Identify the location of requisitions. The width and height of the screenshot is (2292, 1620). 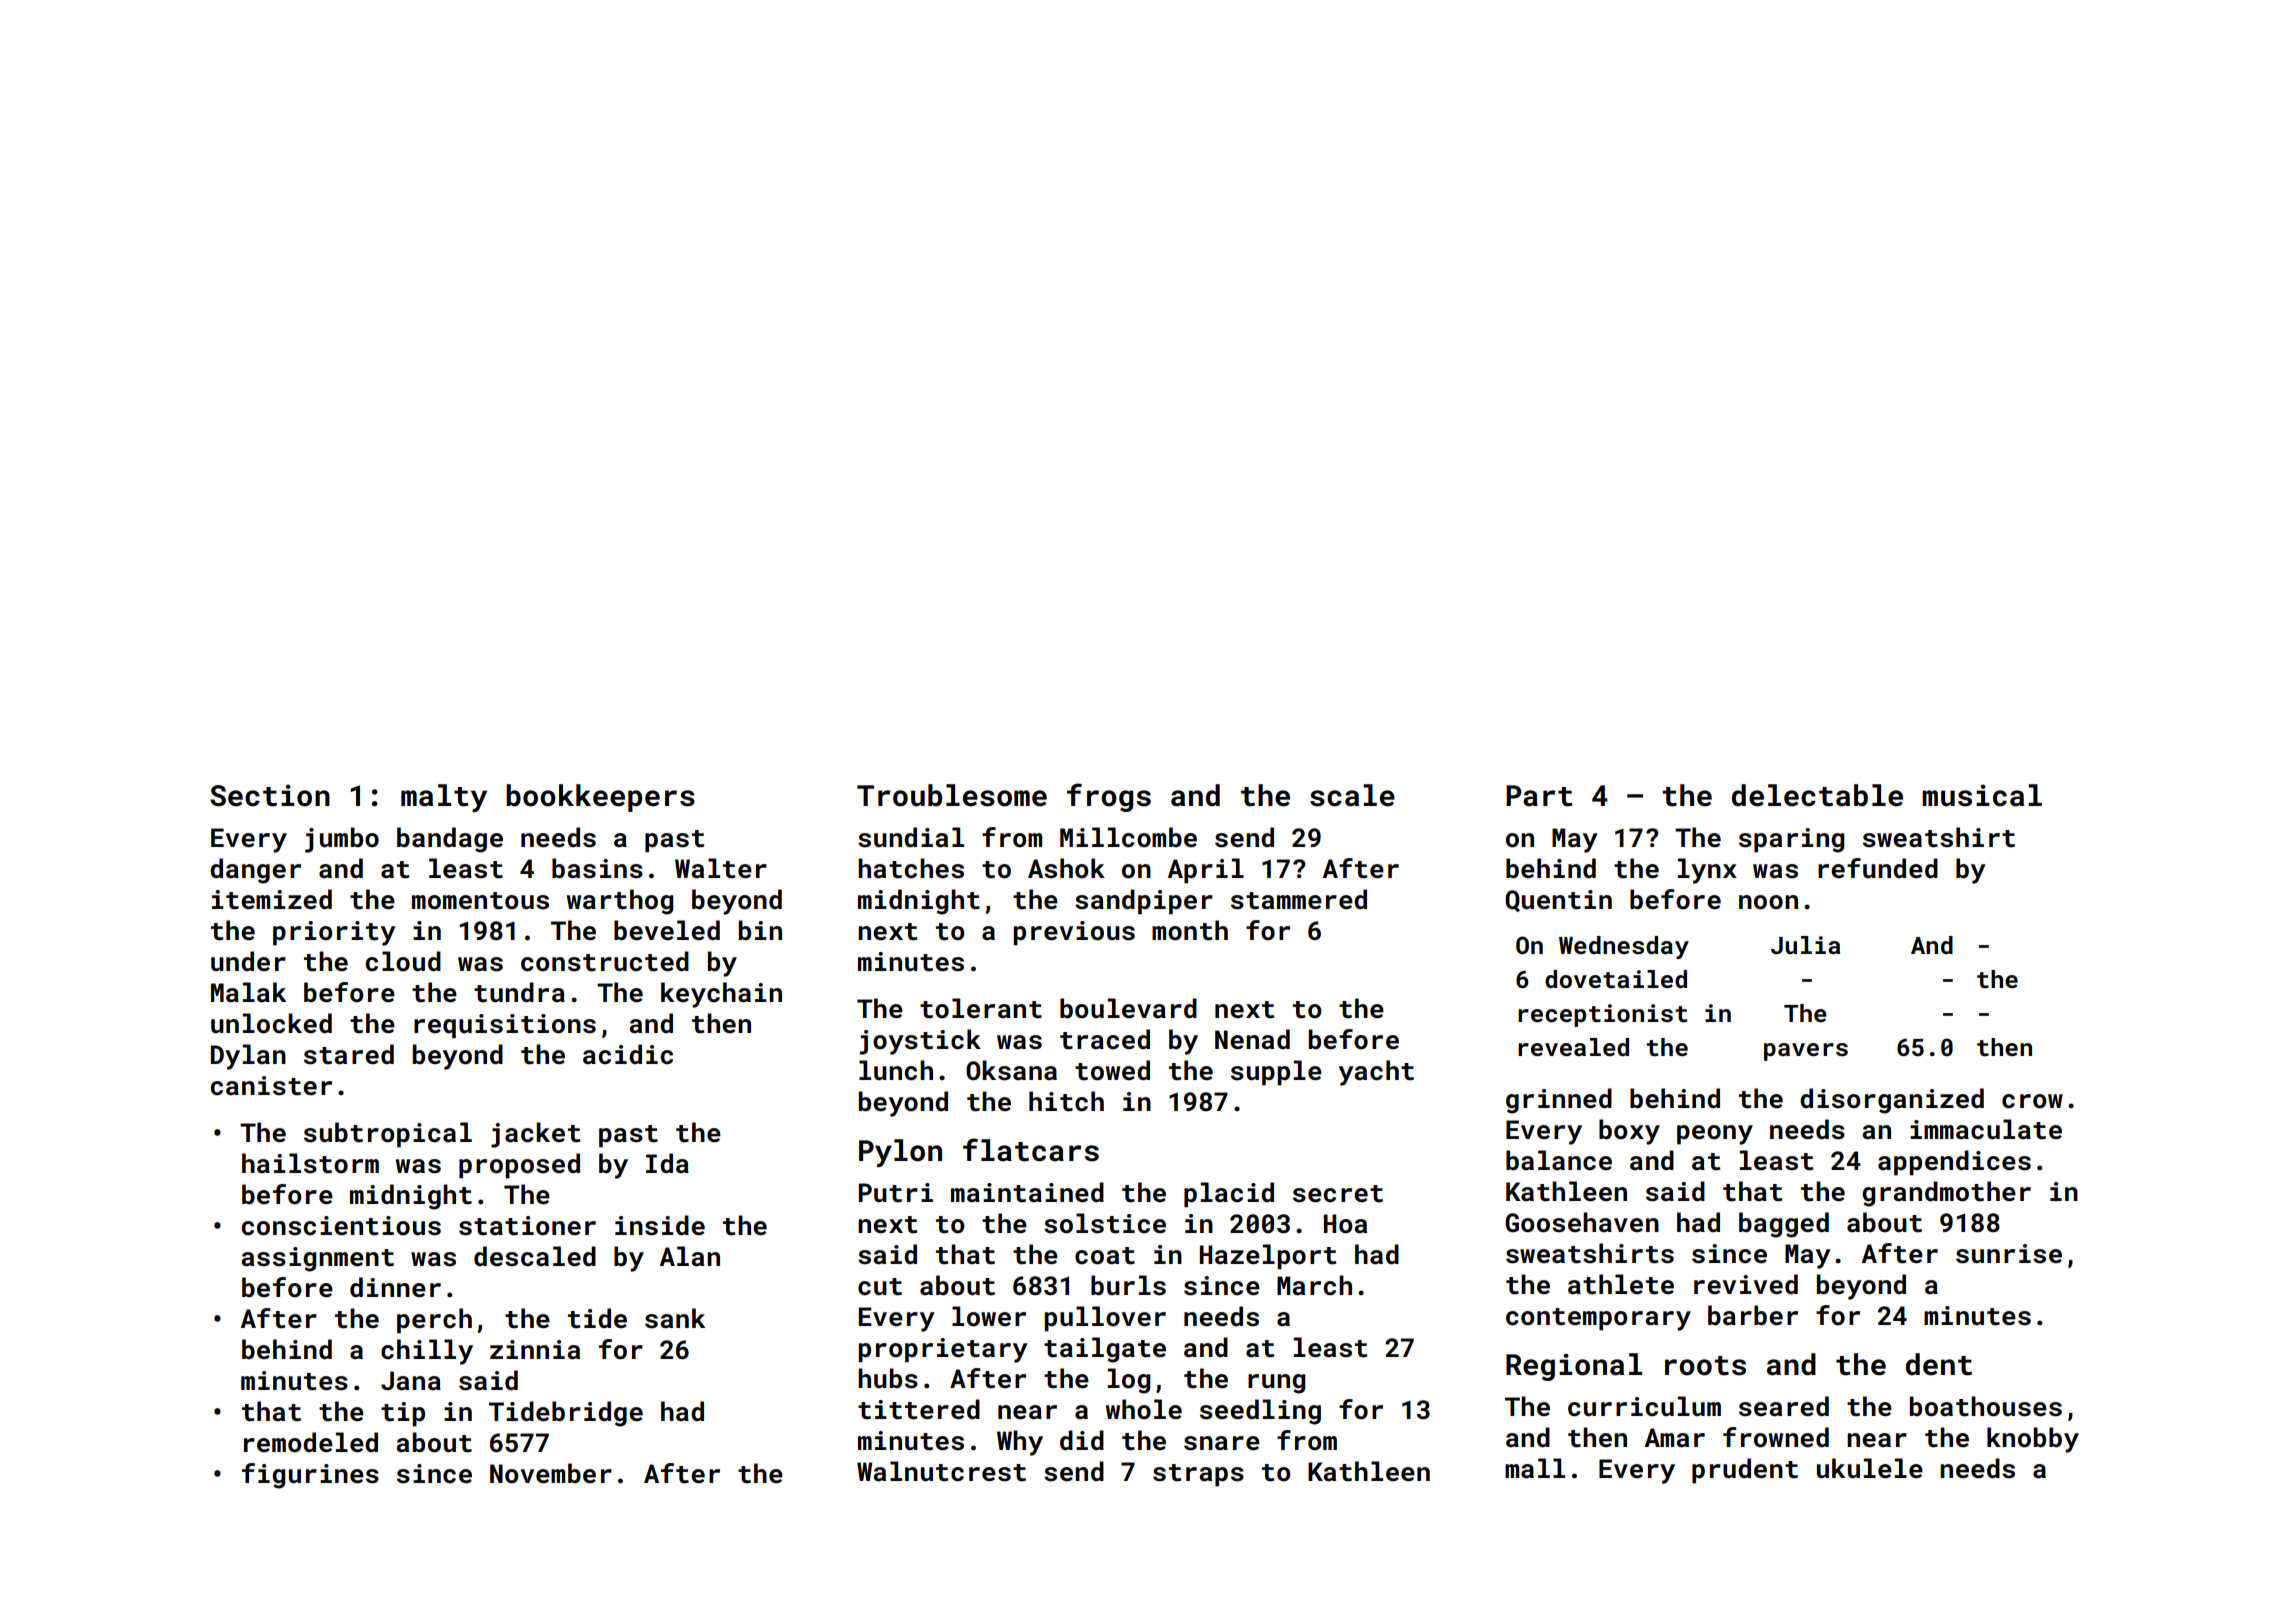
(505, 1026).
